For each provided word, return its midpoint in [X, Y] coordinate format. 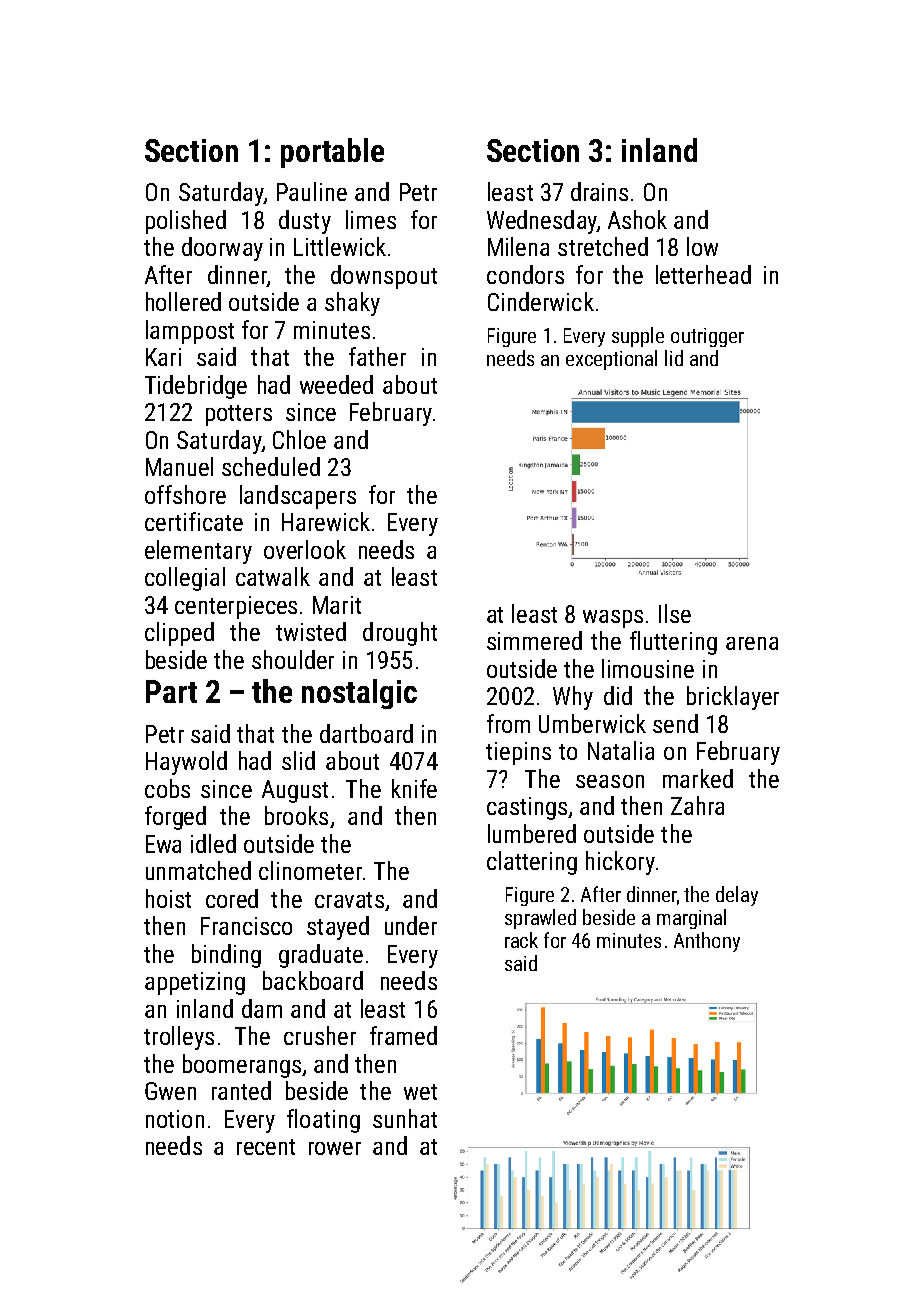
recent [266, 1147]
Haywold [186, 763]
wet [420, 1092]
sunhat [405, 1118]
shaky [352, 304]
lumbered [532, 833]
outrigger [707, 337]
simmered [534, 640]
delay [737, 896]
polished [186, 222]
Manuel [179, 466]
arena [752, 643]
